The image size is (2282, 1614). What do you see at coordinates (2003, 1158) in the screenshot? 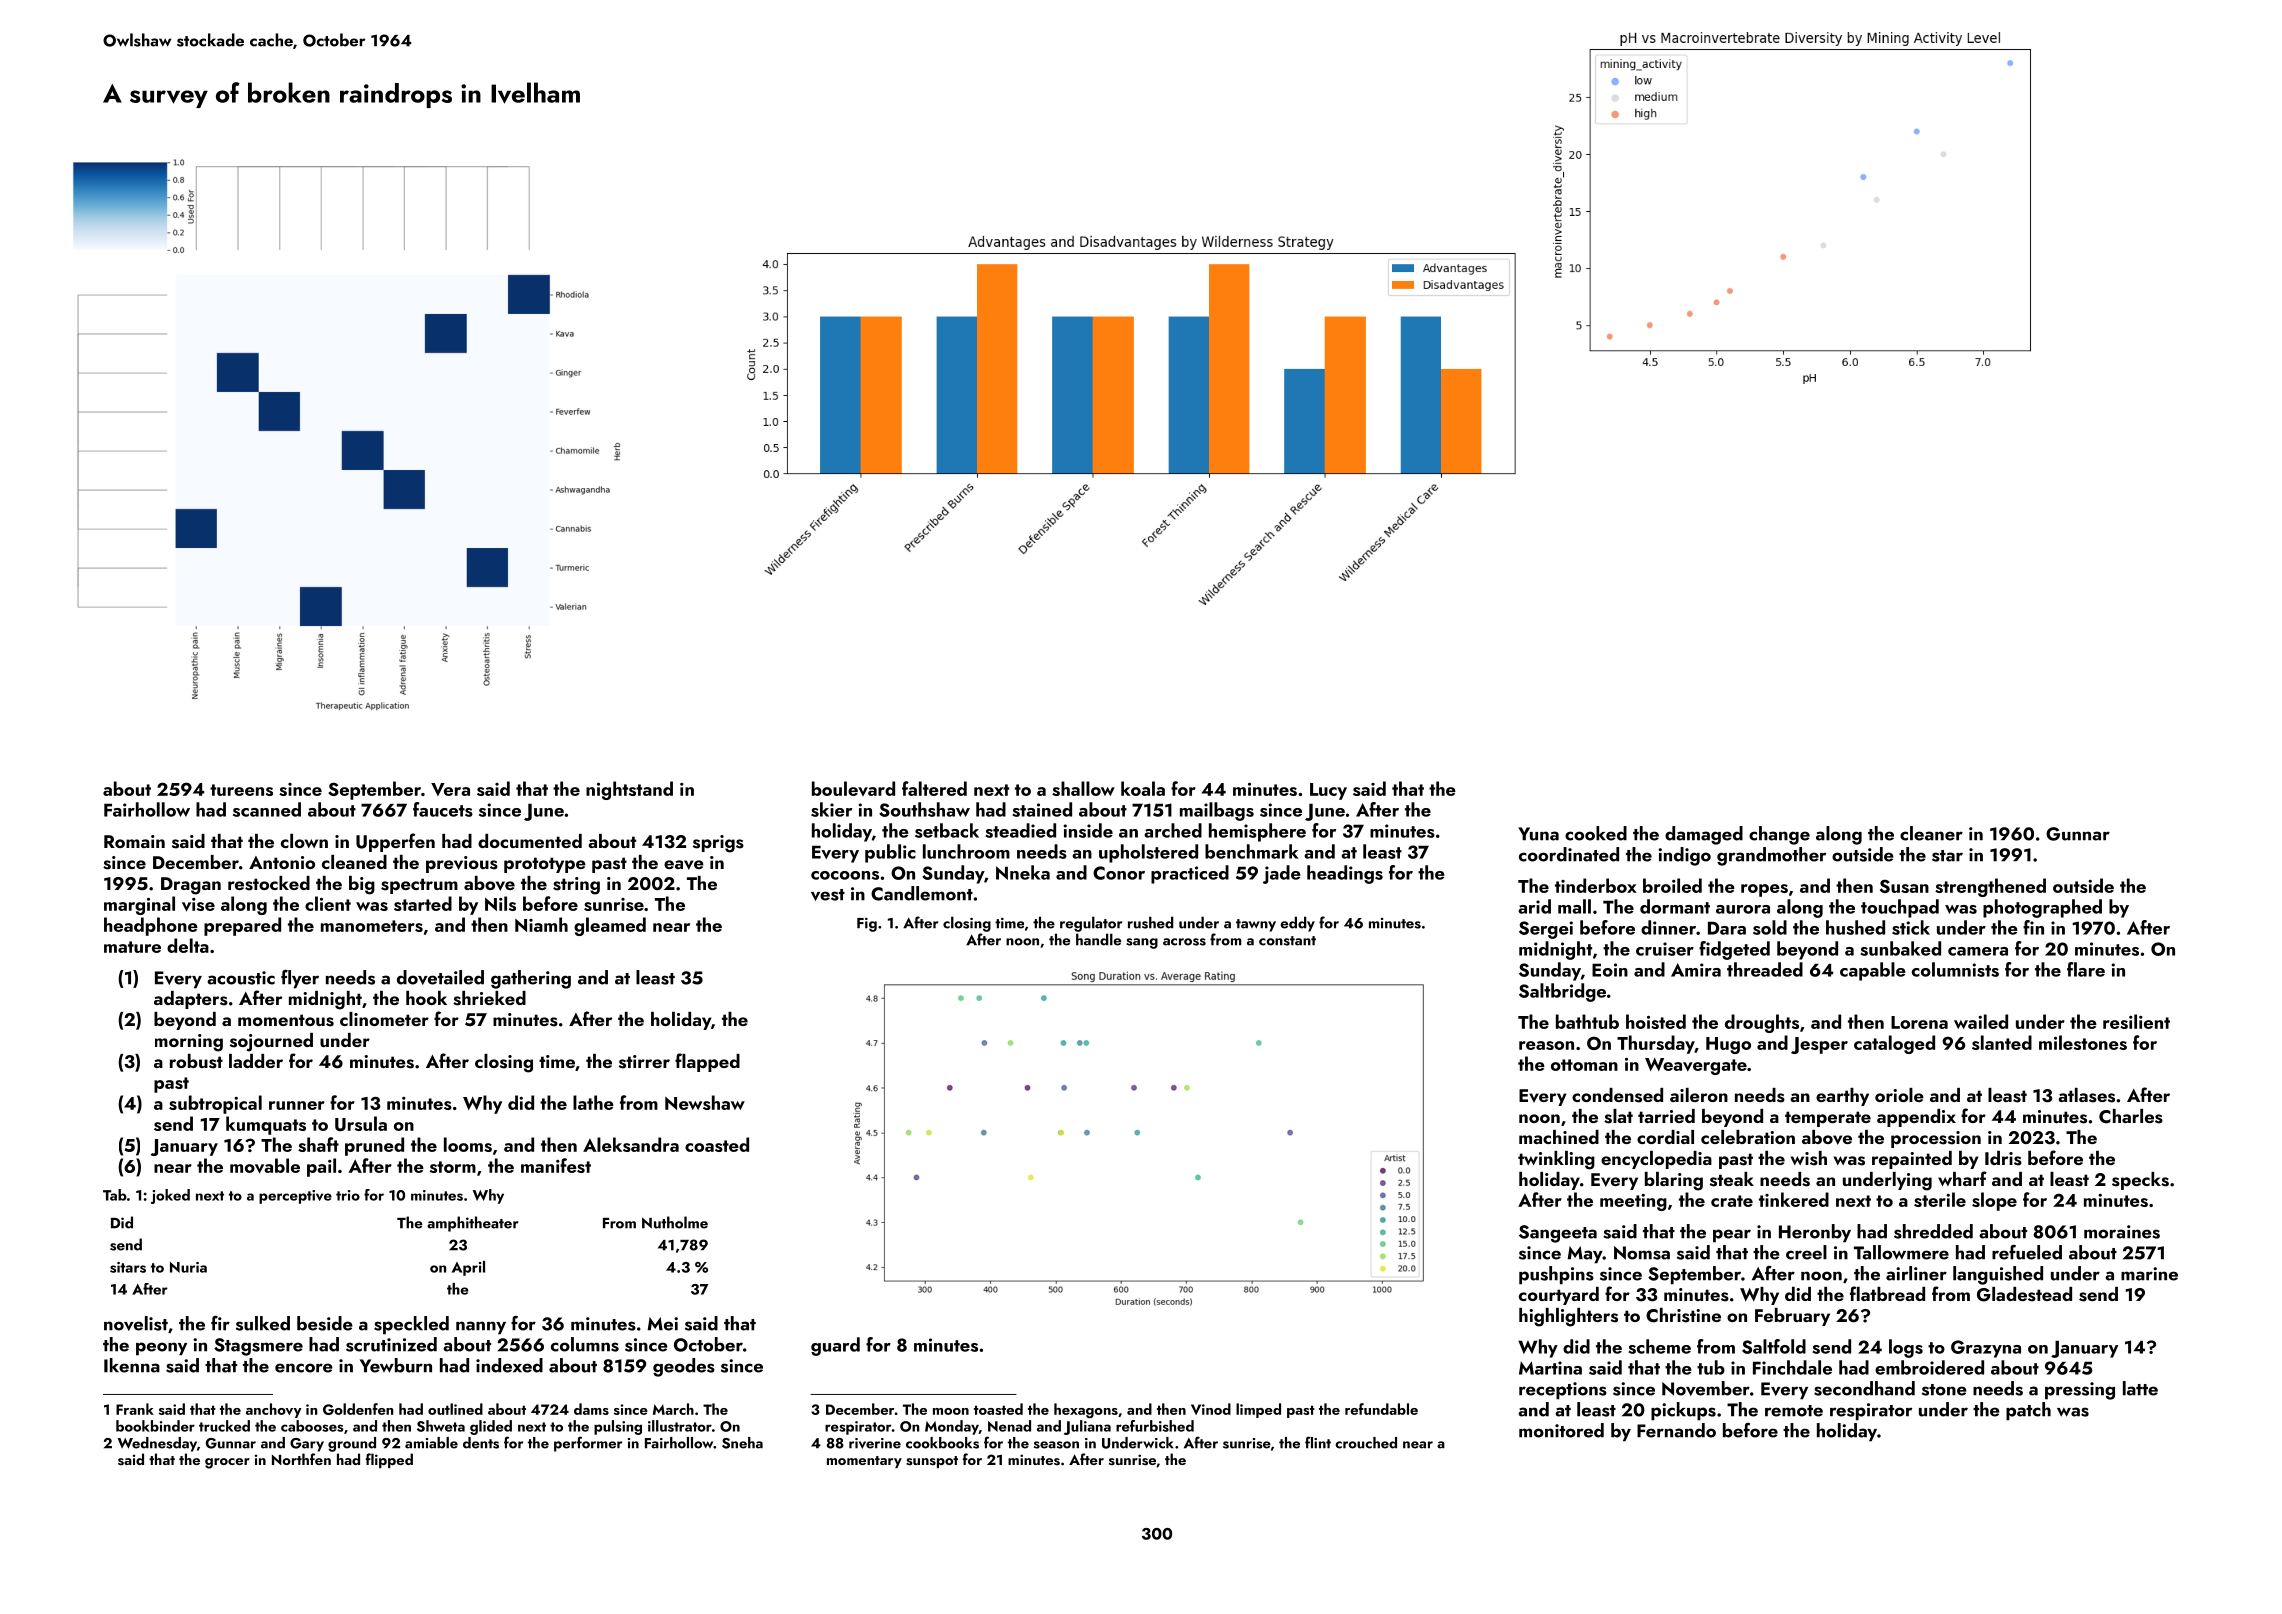
I see `Idris` at bounding box center [2003, 1158].
